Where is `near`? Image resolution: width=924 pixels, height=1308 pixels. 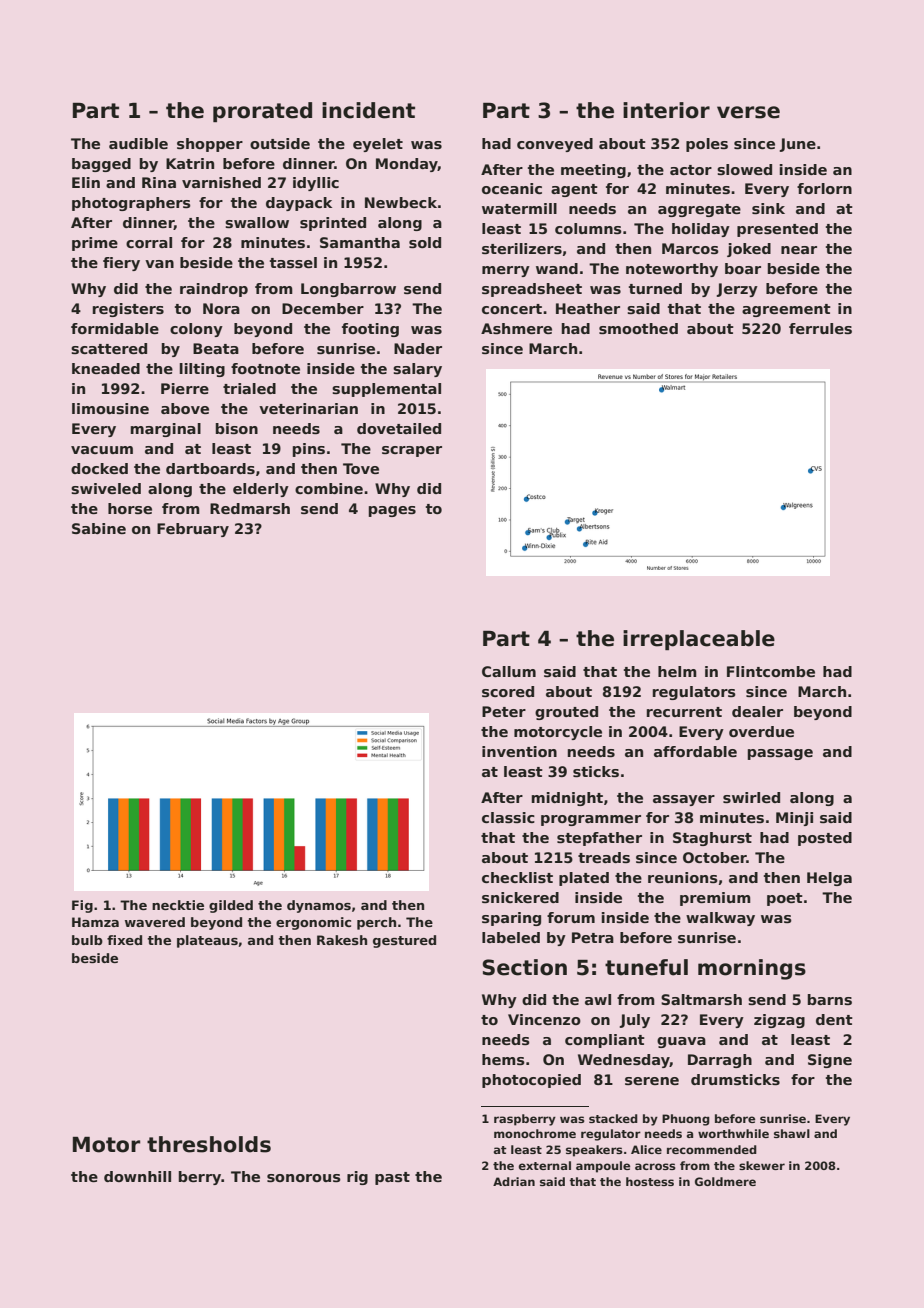
near is located at coordinates (799, 250).
